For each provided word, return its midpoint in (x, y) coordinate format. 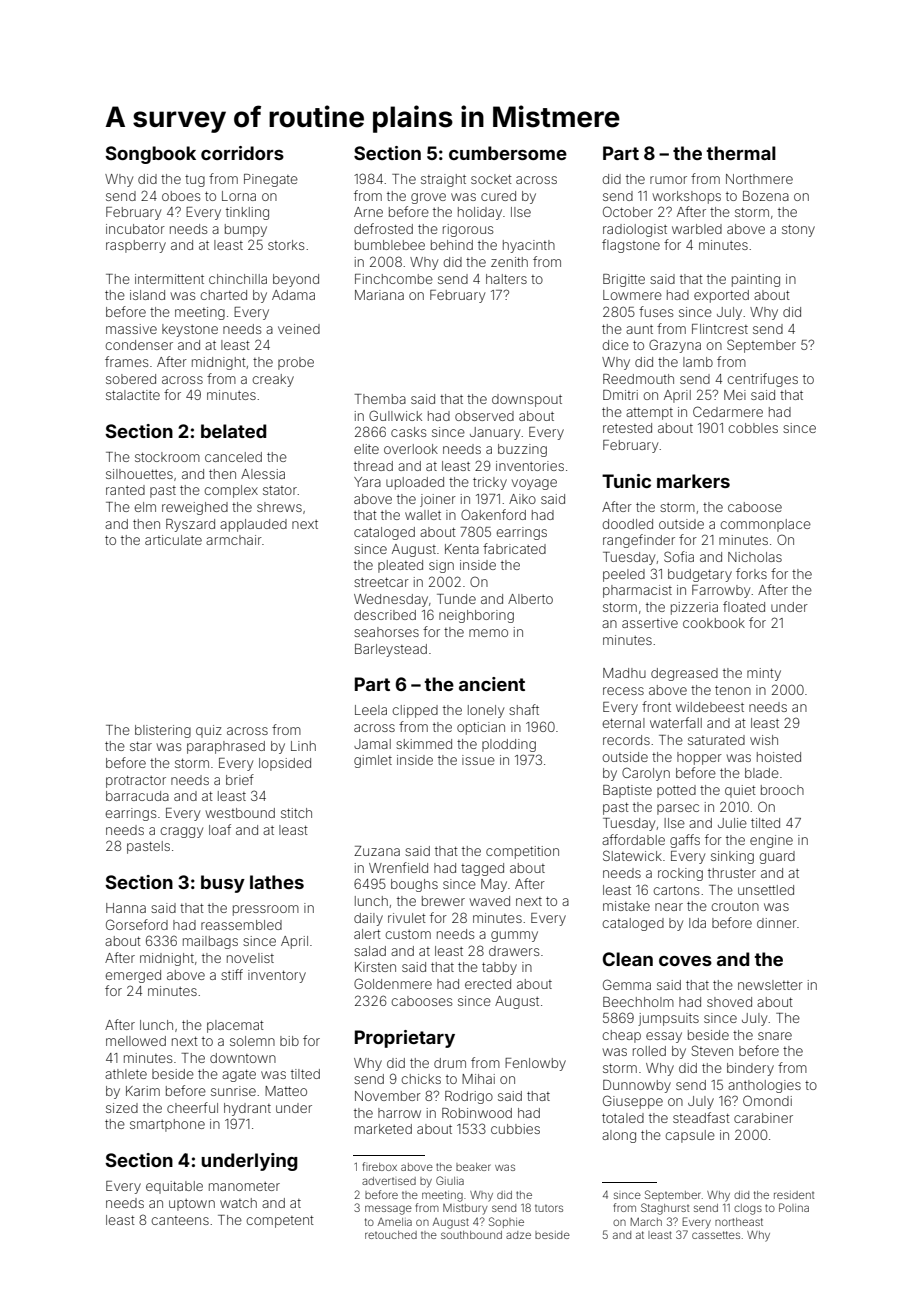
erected (488, 984)
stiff (232, 974)
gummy (514, 936)
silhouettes (139, 474)
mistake (626, 906)
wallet (423, 515)
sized (122, 1108)
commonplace (766, 525)
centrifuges (763, 380)
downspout (527, 400)
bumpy (246, 230)
